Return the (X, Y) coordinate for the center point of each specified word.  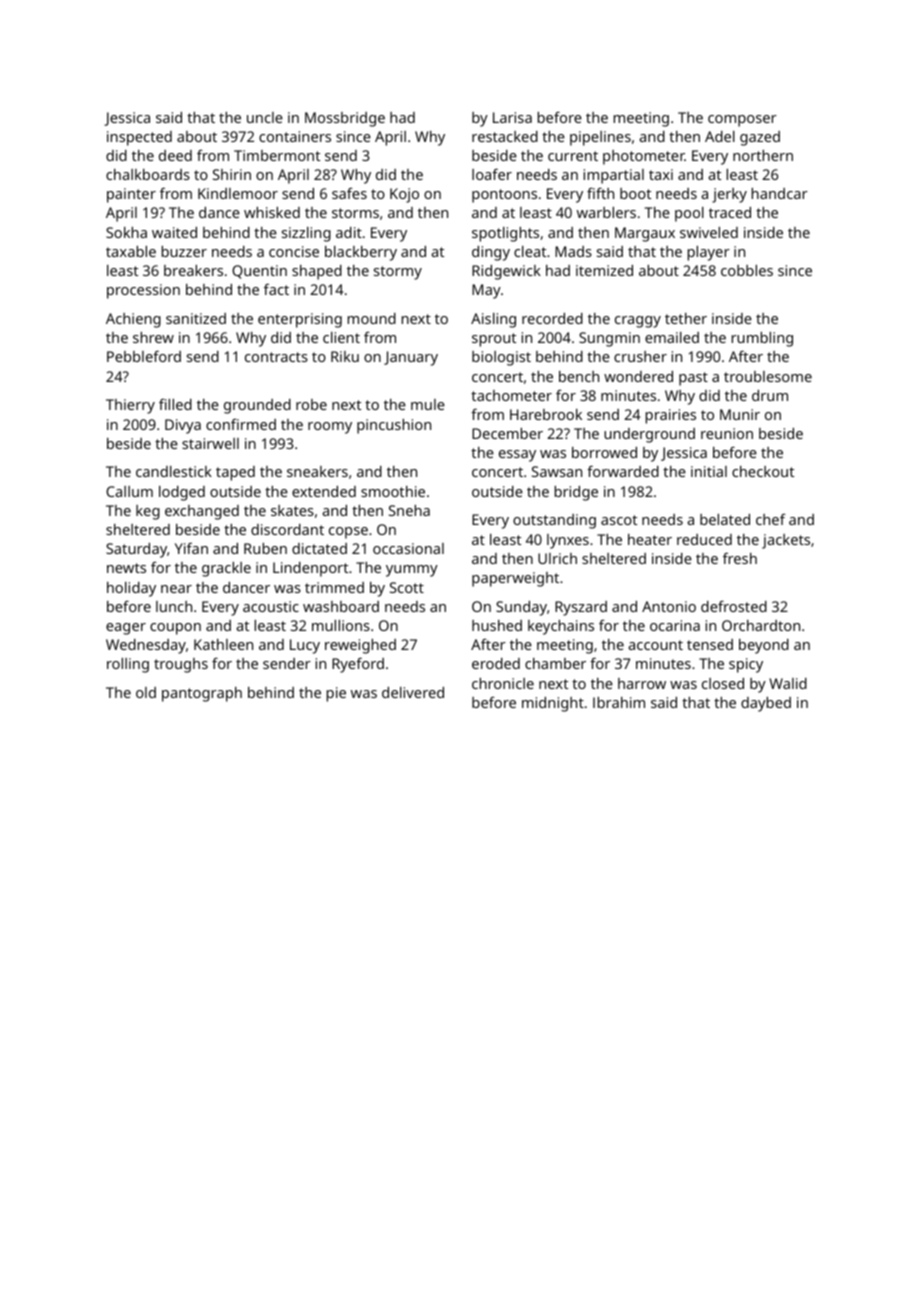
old (146, 692)
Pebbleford (144, 356)
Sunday (521, 608)
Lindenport (310, 569)
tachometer (511, 395)
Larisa (512, 117)
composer (742, 121)
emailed (672, 337)
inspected (139, 138)
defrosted (734, 606)
